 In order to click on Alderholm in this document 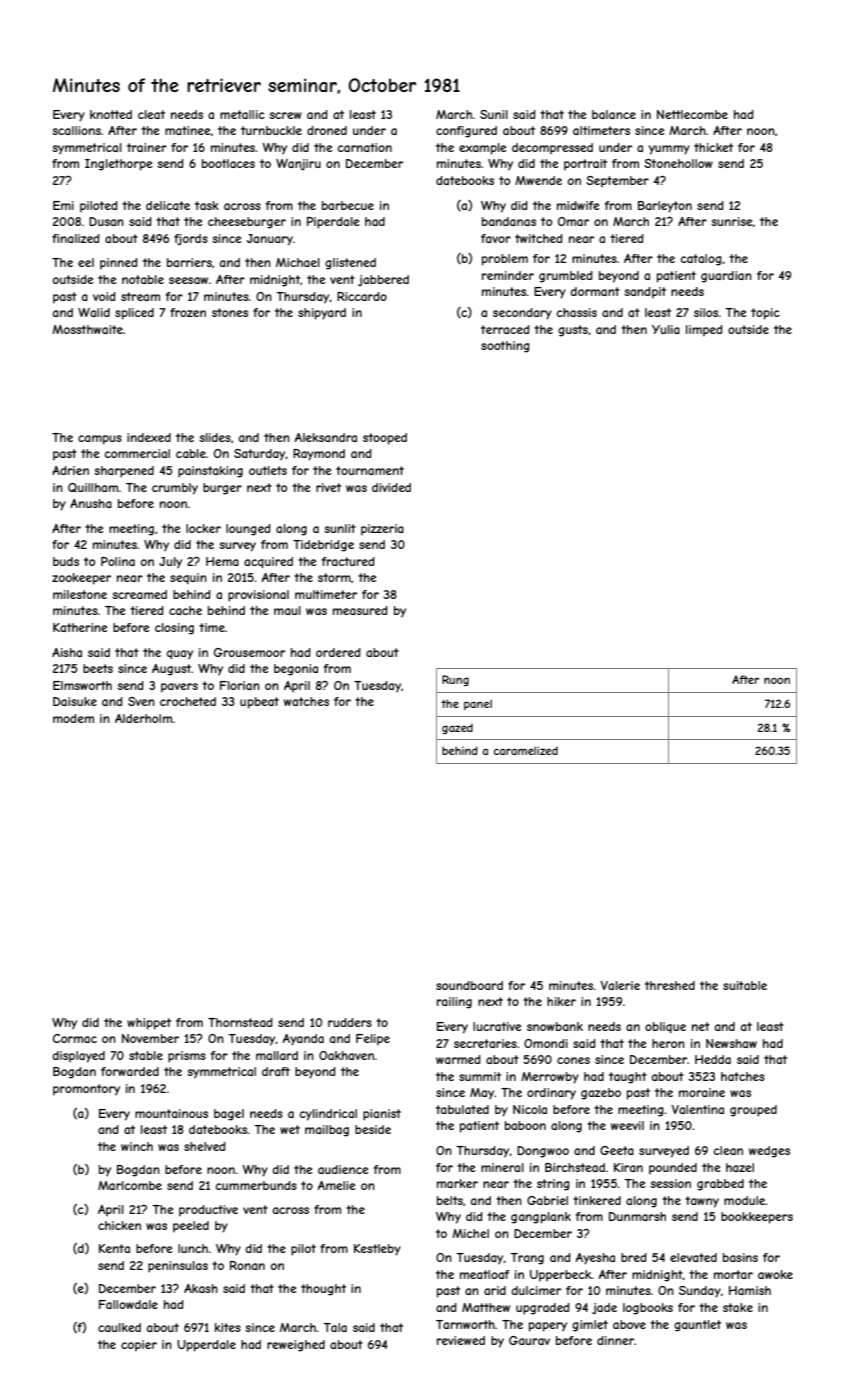, I will do `click(143, 718)`.
